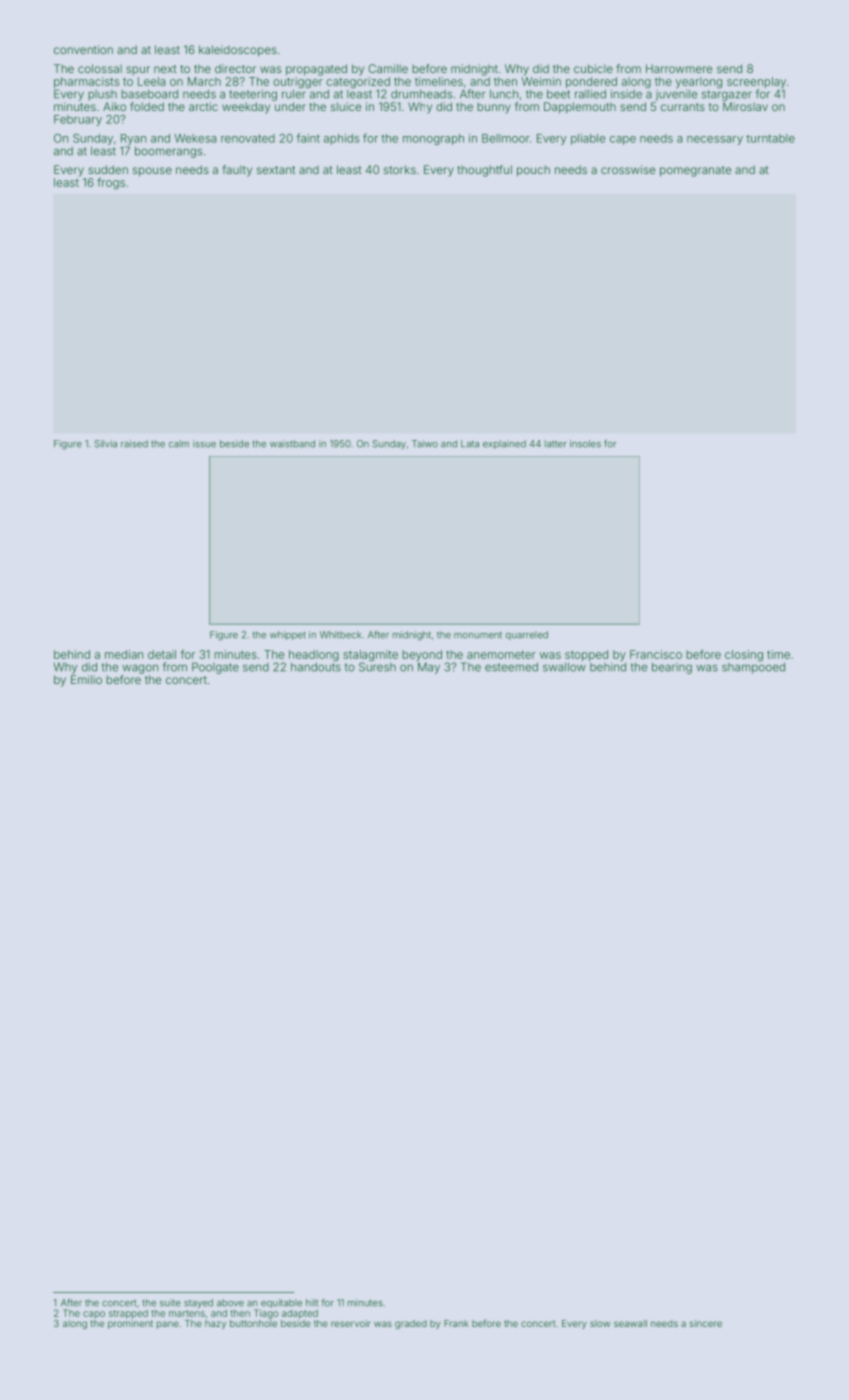  I want to click on closing, so click(744, 656).
